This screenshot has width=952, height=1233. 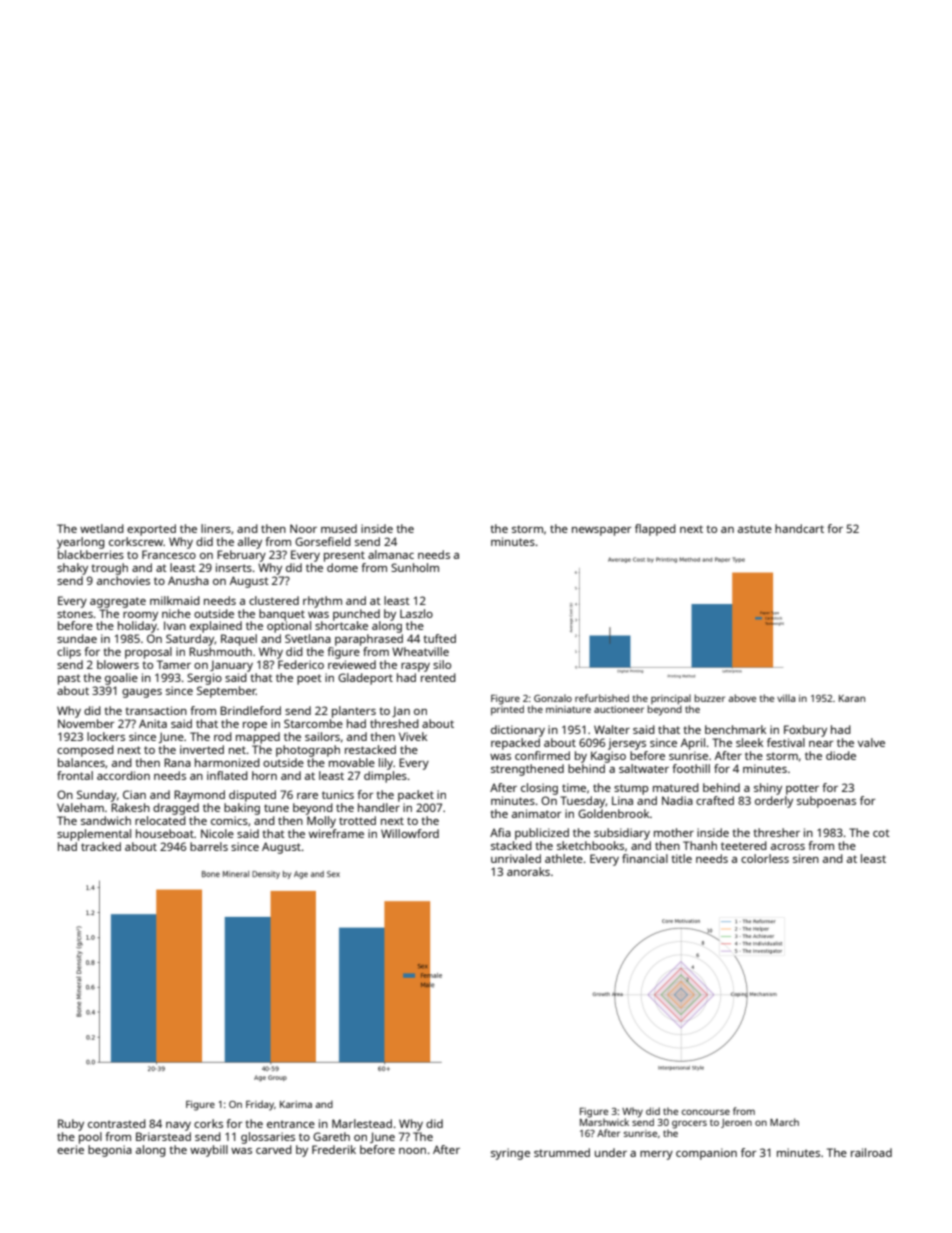 I want to click on companion, so click(x=706, y=1154).
